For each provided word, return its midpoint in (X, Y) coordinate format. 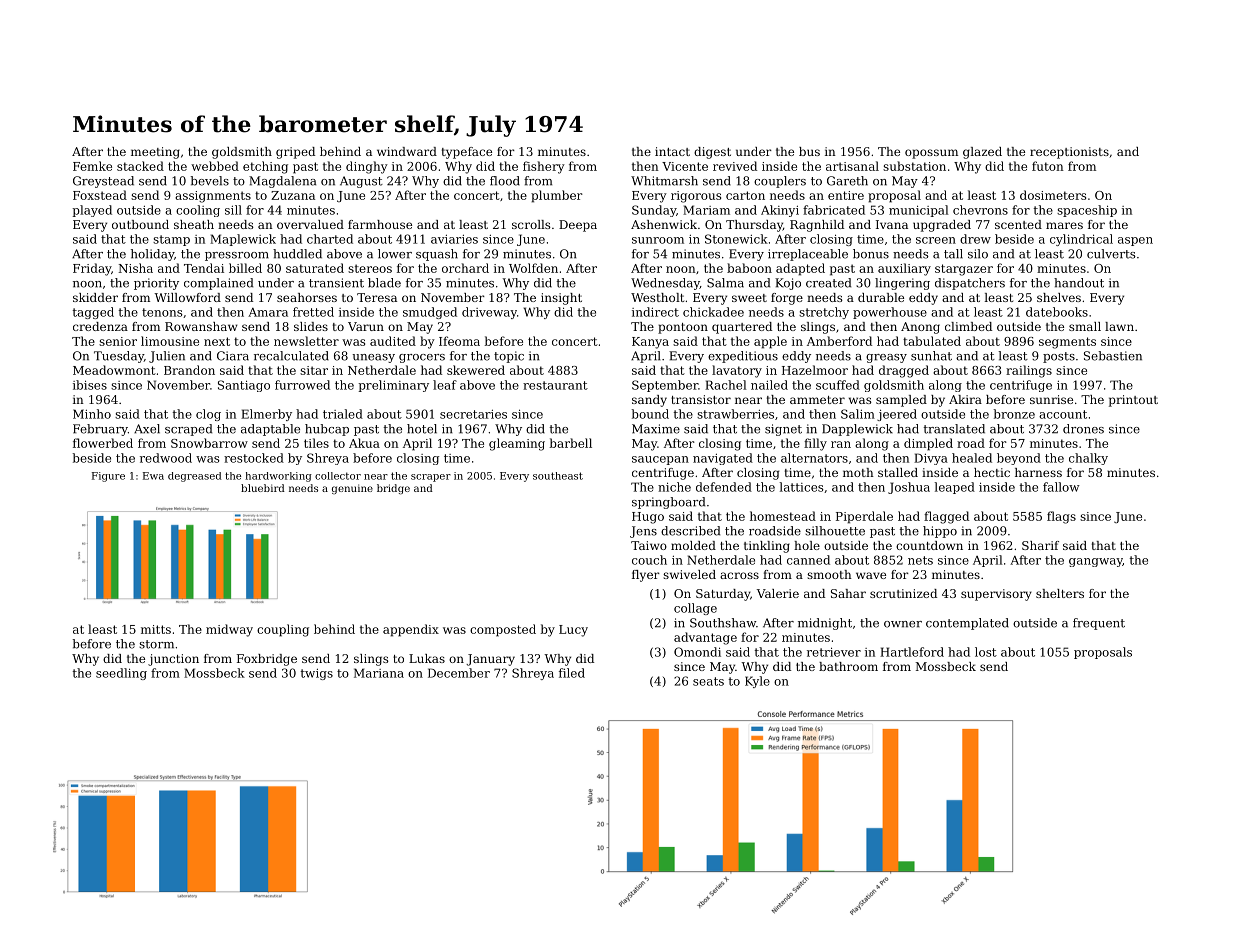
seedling (121, 674)
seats (708, 681)
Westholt (657, 297)
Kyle (757, 682)
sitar (314, 370)
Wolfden (533, 268)
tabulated (932, 341)
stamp (171, 240)
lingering (902, 284)
